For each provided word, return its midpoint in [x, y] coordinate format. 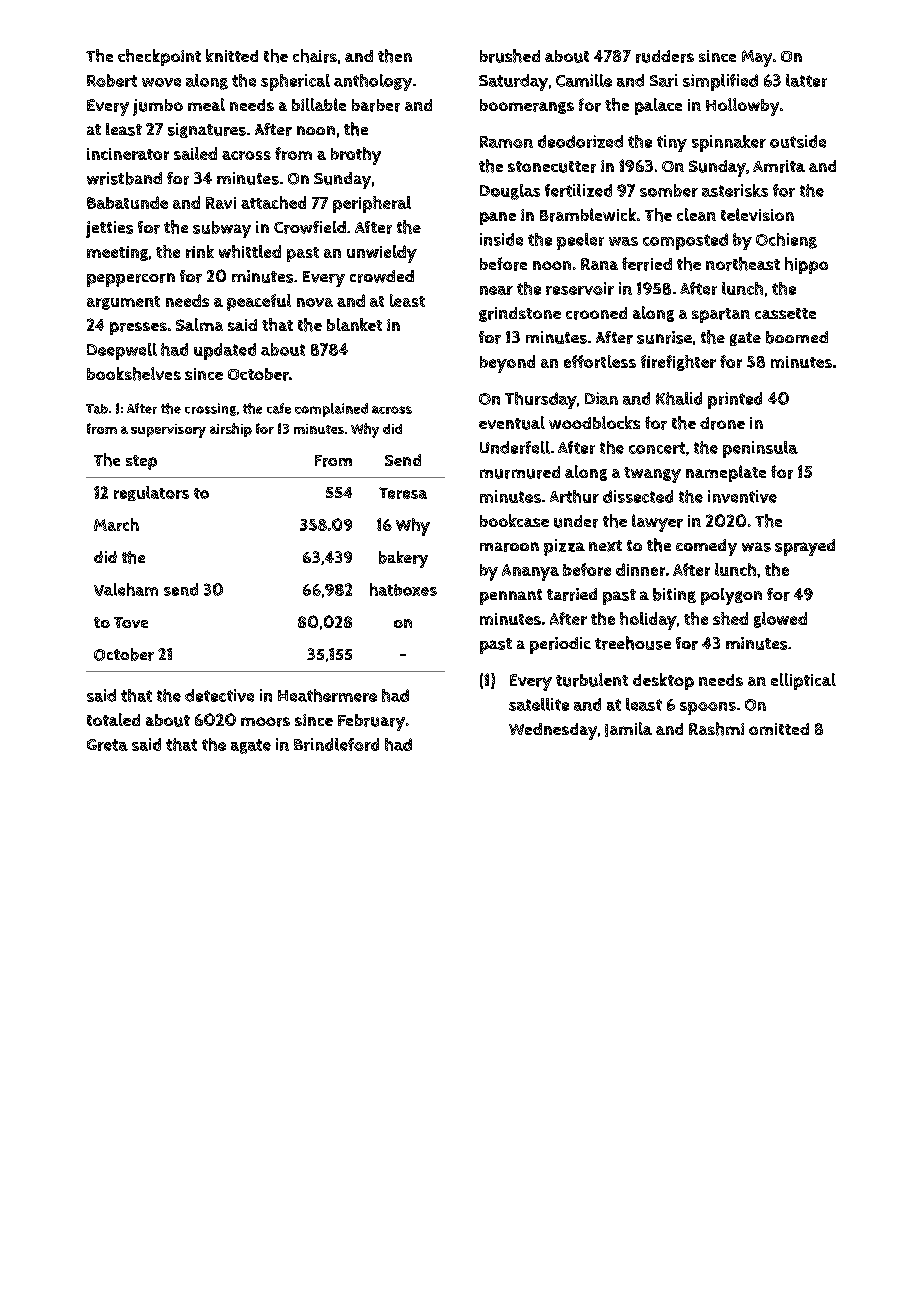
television [757, 214]
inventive [742, 496]
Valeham [126, 589]
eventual [512, 423]
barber [376, 105]
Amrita [779, 166]
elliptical [803, 681]
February [371, 722]
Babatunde [127, 202]
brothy [356, 156]
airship [231, 430]
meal [206, 104]
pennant [511, 597]
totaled [113, 719]
